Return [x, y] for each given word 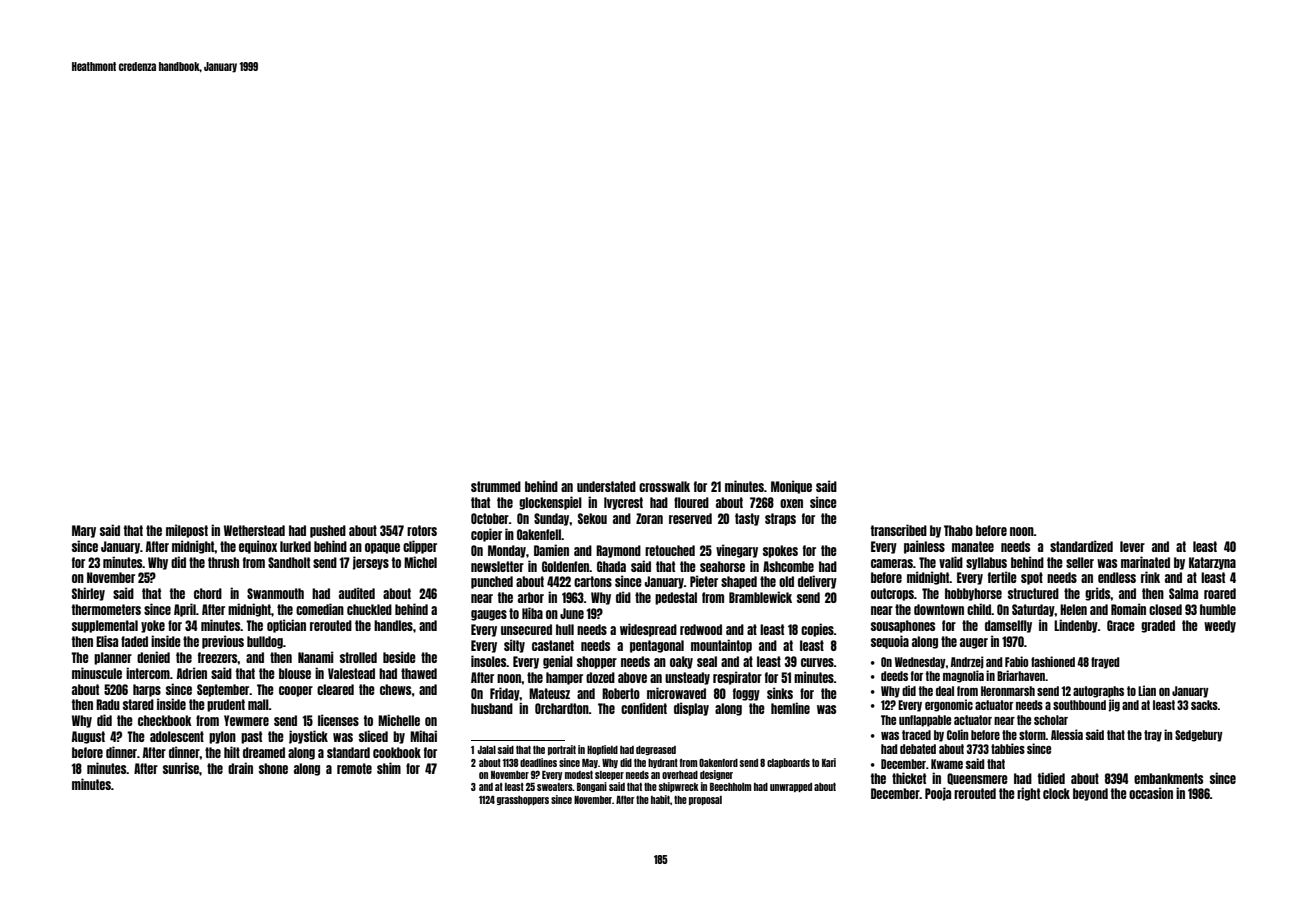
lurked [295, 546]
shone [273, 768]
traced [916, 735]
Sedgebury [1199, 736]
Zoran [649, 518]
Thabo [958, 530]
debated [918, 749]
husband [492, 708]
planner [113, 658]
